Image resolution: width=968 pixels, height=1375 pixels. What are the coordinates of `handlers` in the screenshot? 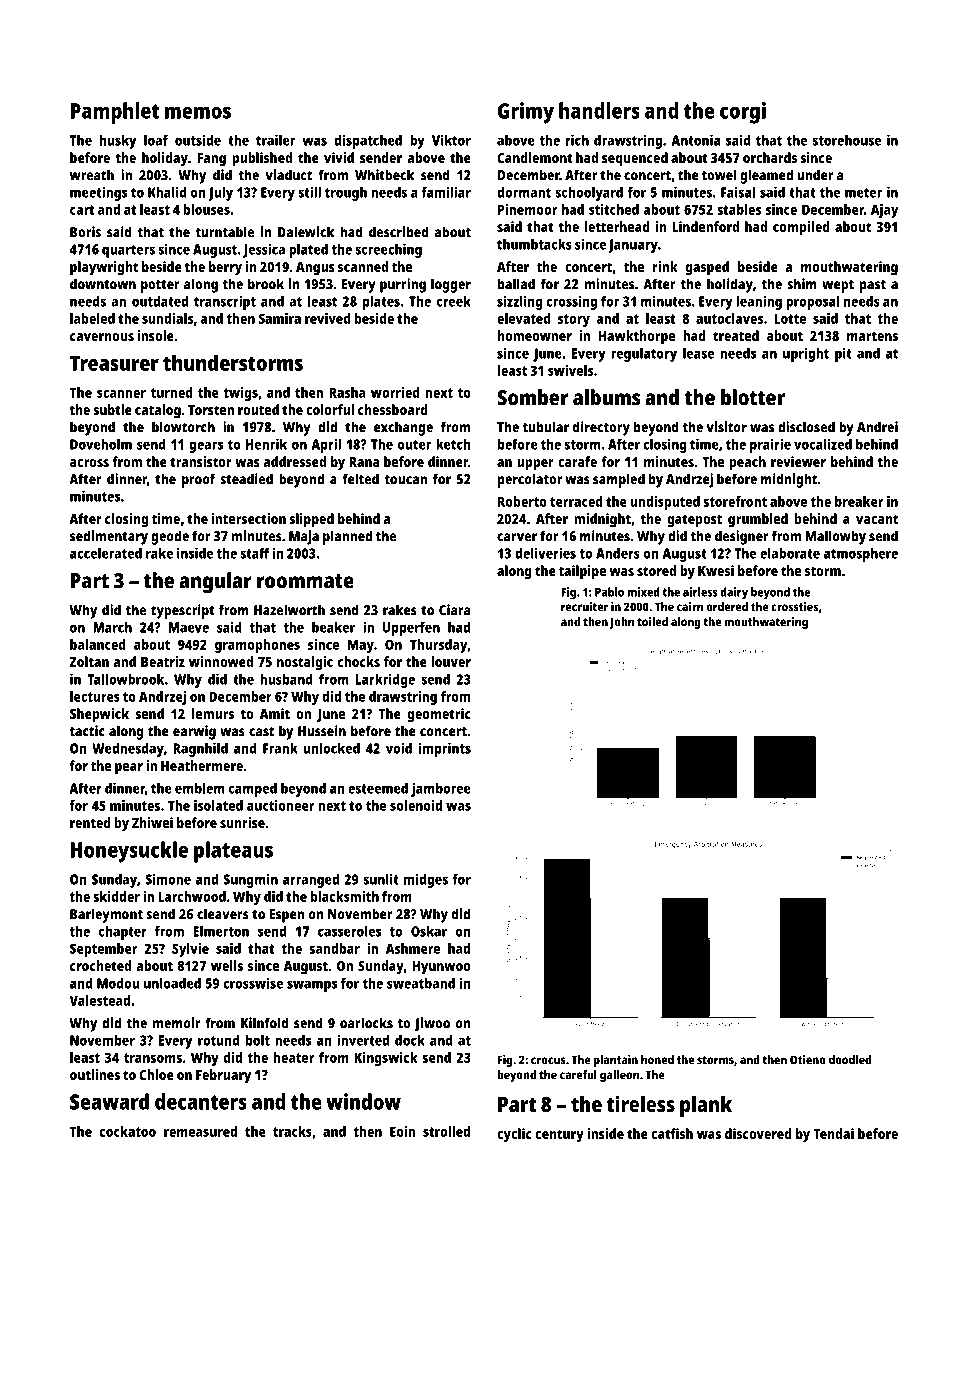 It's located at (599, 110).
